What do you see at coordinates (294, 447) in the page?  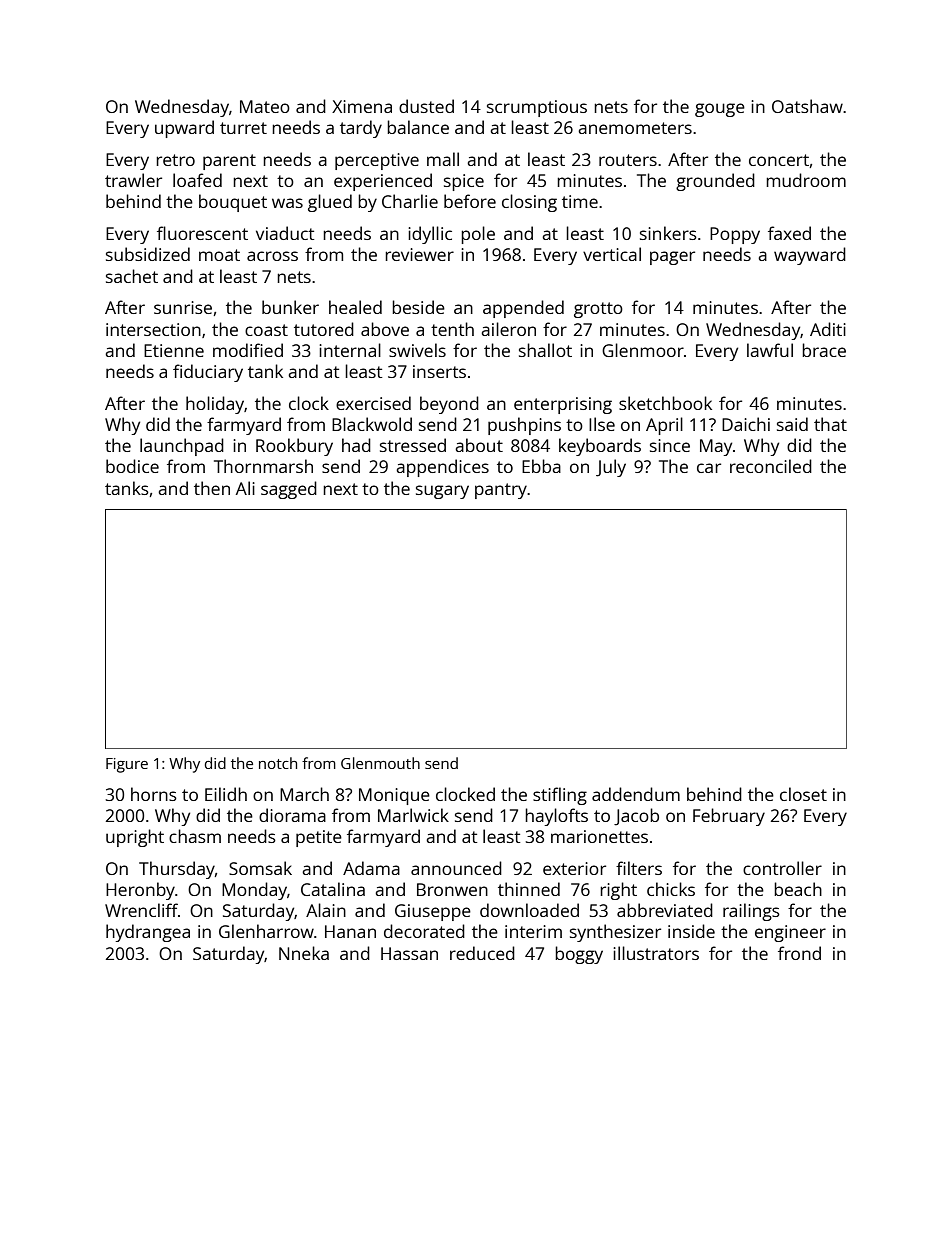 I see `Rookbury` at bounding box center [294, 447].
